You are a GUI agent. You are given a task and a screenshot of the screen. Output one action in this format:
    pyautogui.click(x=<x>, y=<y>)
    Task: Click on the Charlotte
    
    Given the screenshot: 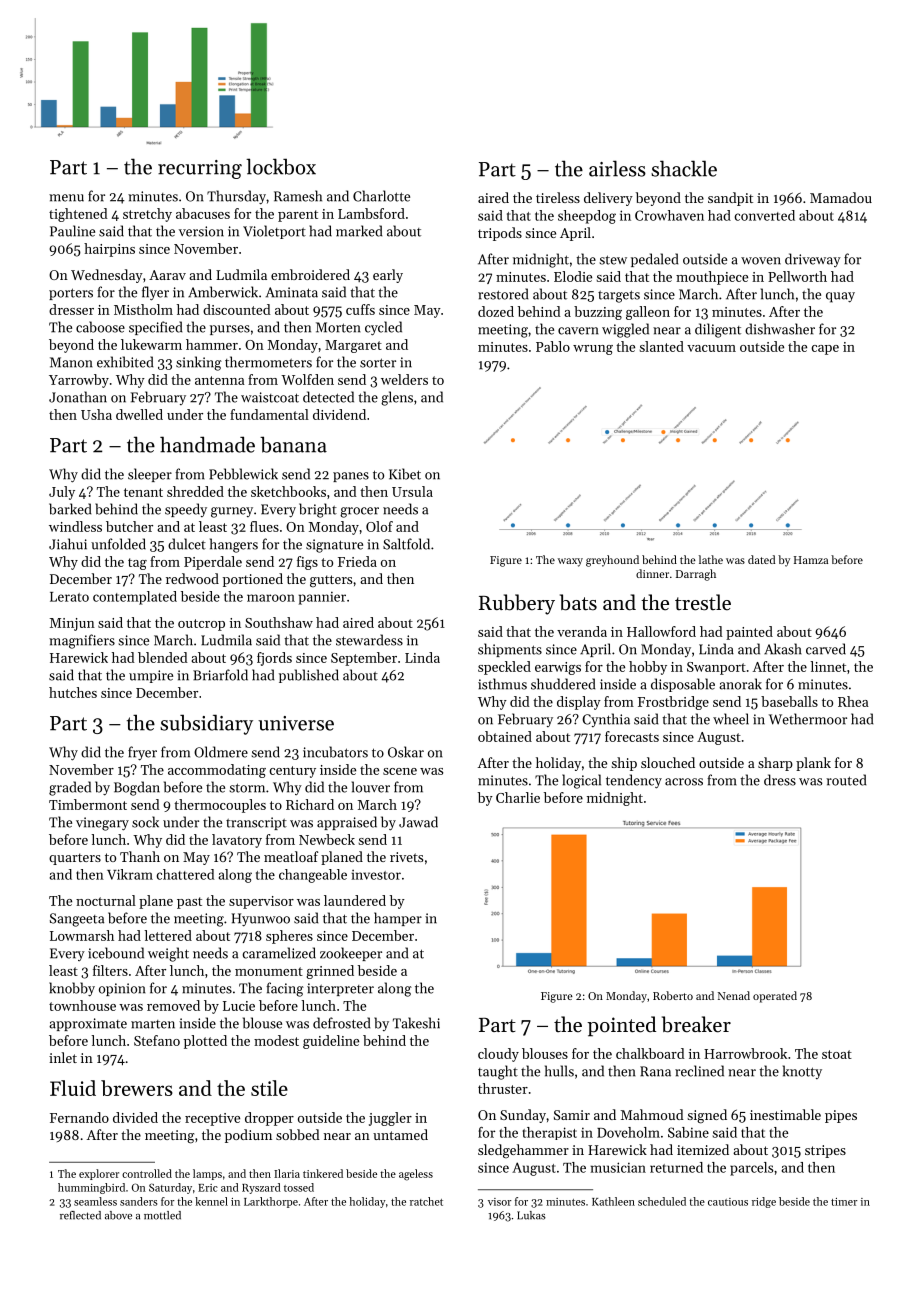 What is the action you would take?
    pyautogui.click(x=381, y=196)
